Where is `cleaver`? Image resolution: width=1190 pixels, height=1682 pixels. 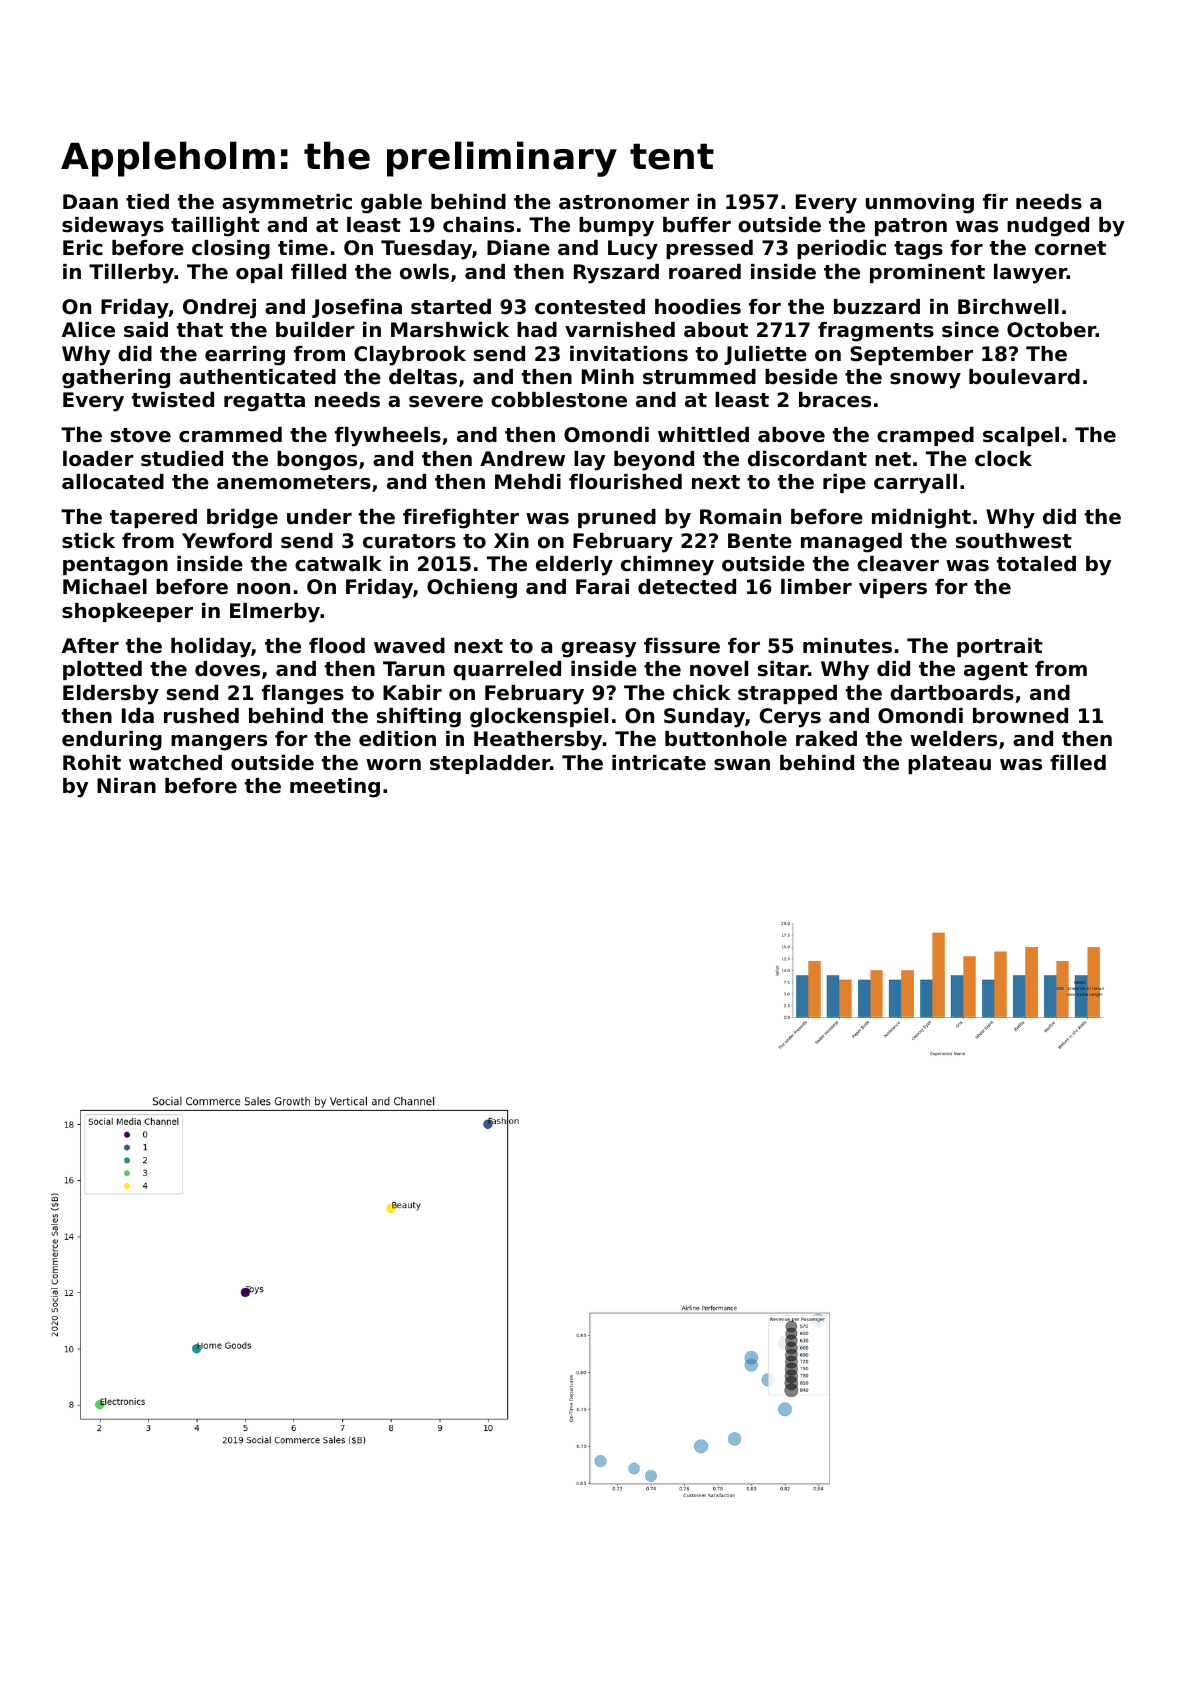 cleaver is located at coordinates (898, 564).
